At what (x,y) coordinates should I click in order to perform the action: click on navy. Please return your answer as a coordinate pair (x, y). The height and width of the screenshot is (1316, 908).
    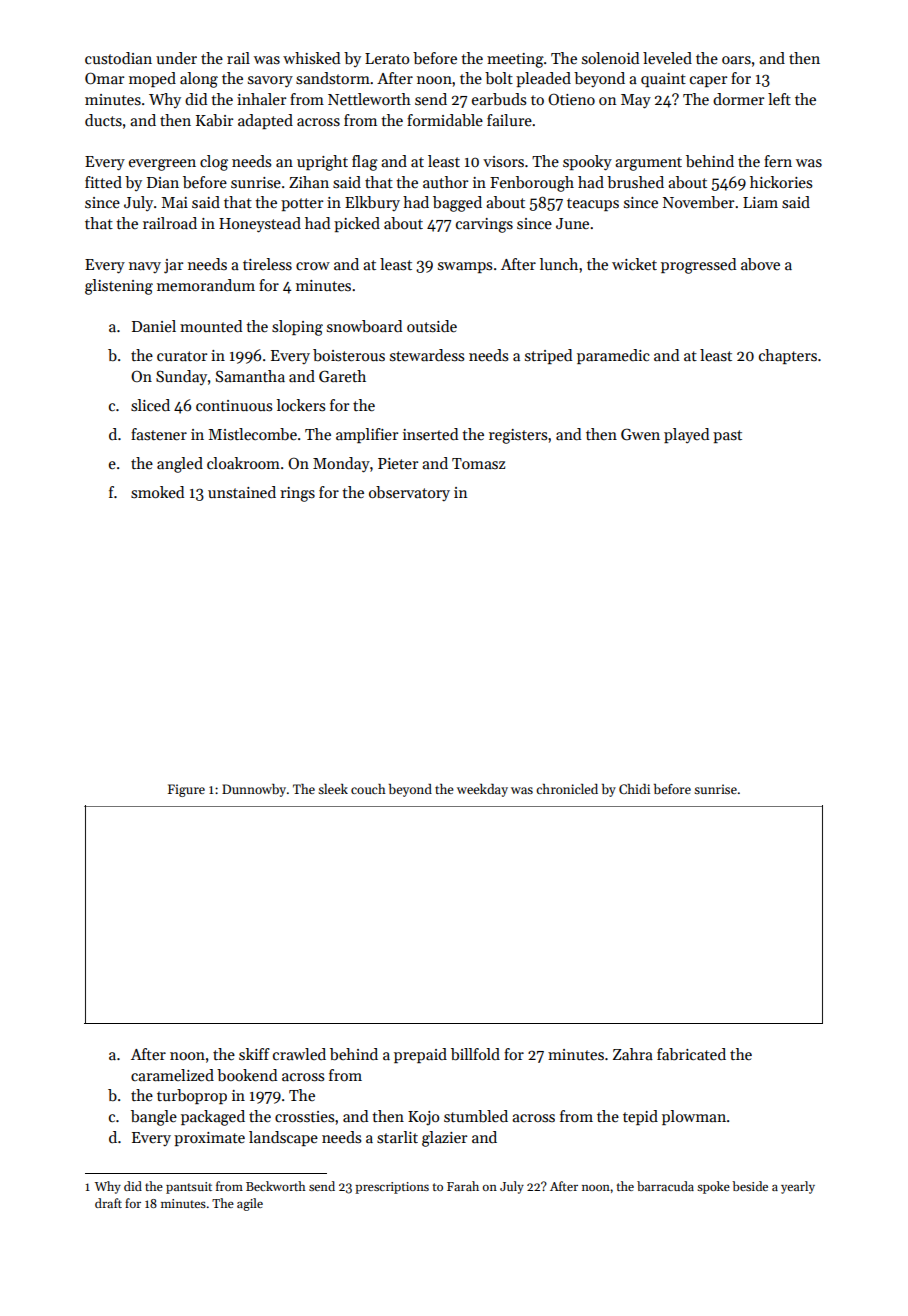
    Looking at the image, I should click on (145, 267).
